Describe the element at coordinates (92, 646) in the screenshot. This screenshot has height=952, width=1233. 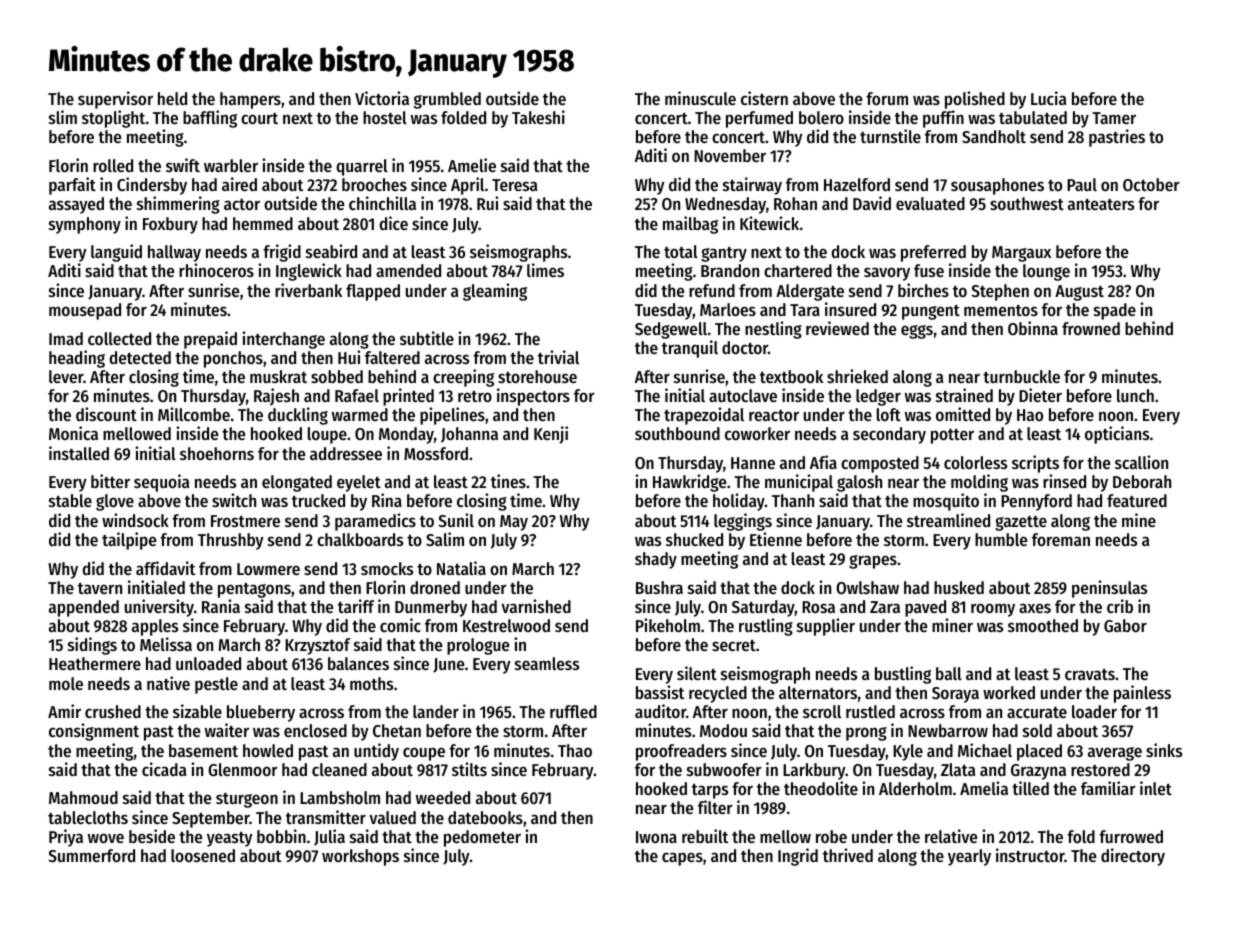
I see `sidings` at that location.
